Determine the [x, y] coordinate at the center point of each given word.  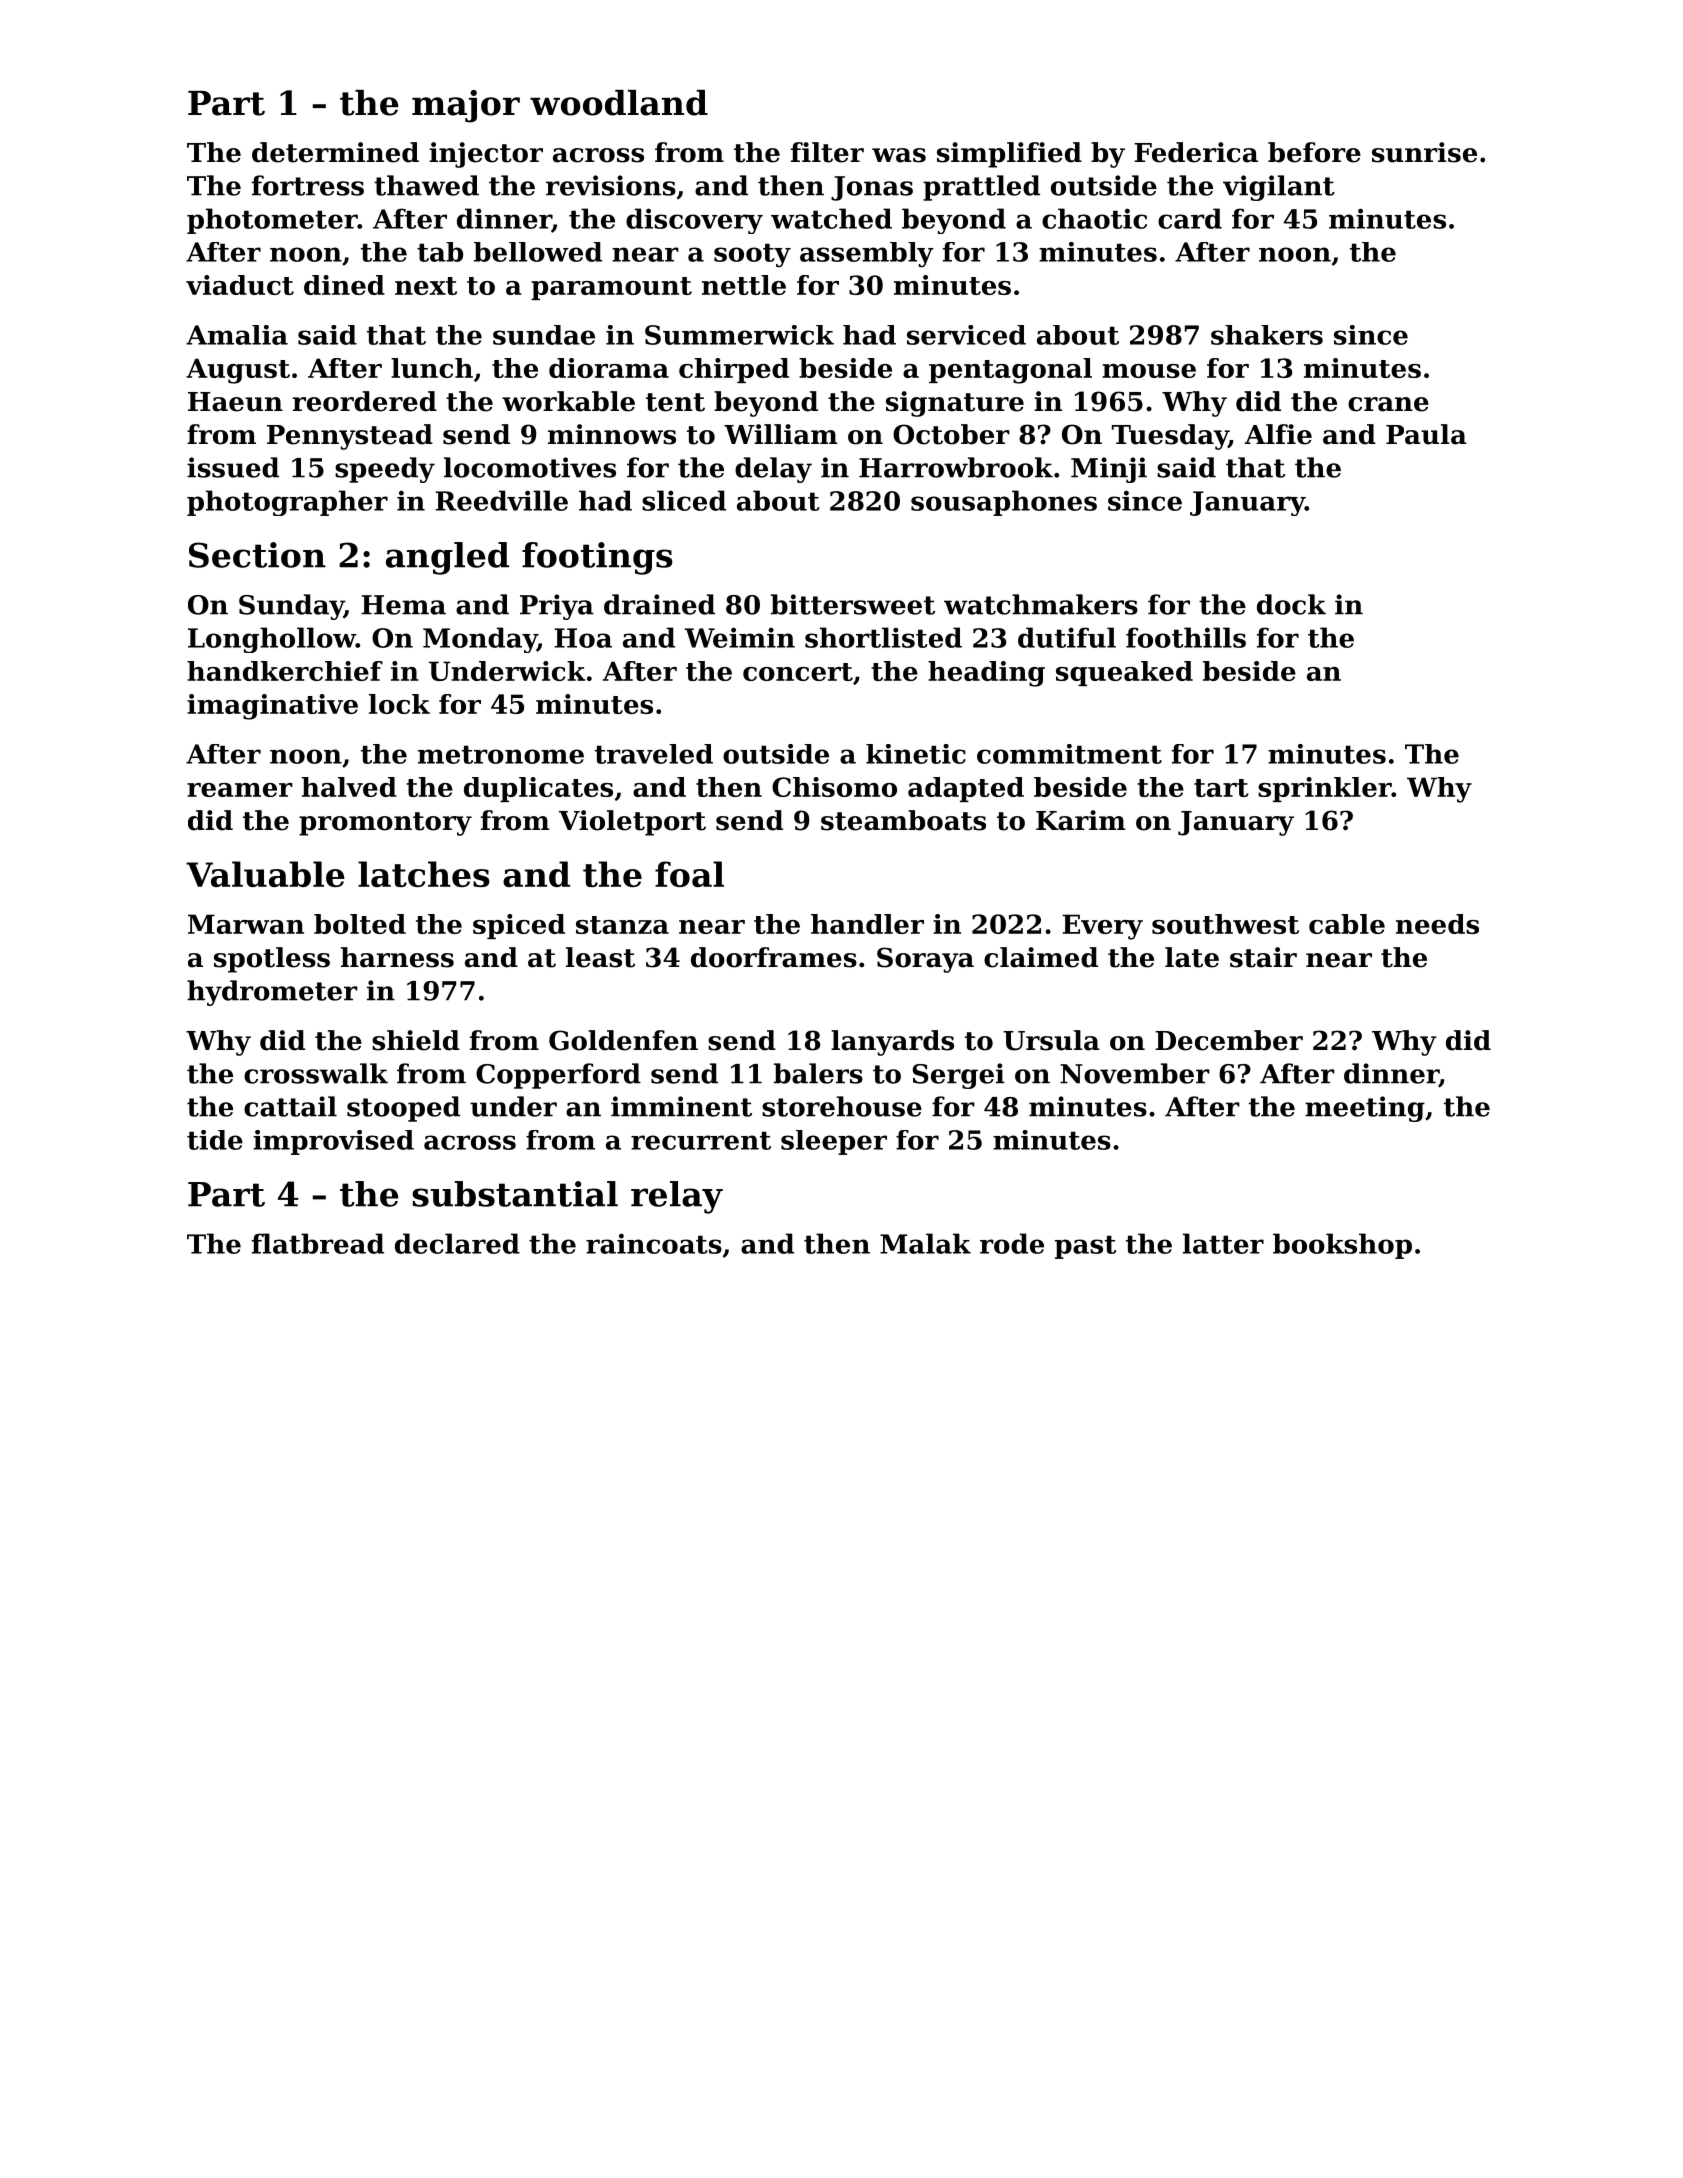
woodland [619, 103]
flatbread [318, 1243]
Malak [925, 1243]
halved [349, 787]
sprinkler [1325, 789]
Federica [1196, 152]
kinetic [916, 754]
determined [335, 152]
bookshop [1342, 1246]
